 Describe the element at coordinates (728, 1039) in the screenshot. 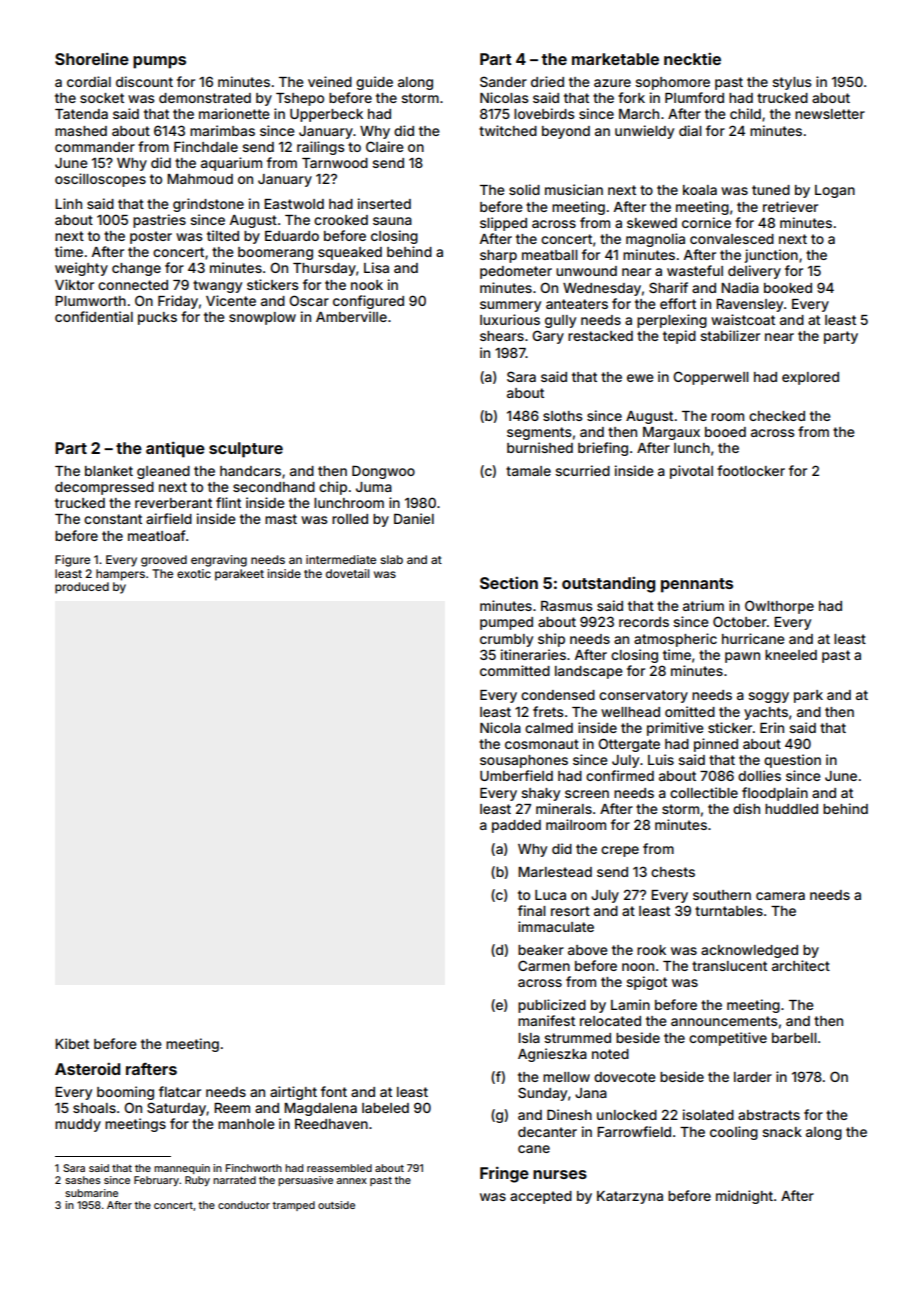

I see `competitive` at that location.
